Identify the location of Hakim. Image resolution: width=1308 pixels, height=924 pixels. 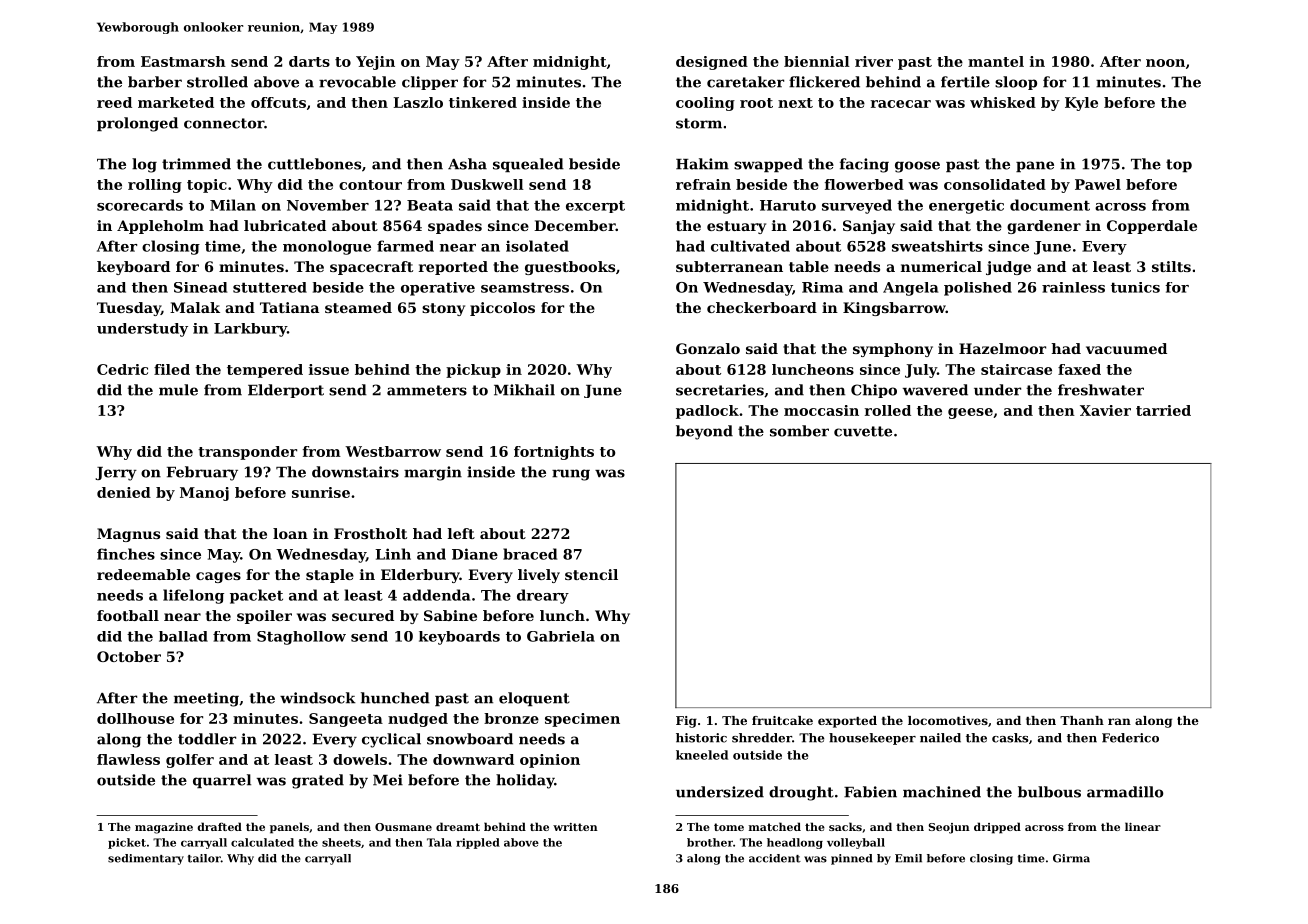
(702, 164).
